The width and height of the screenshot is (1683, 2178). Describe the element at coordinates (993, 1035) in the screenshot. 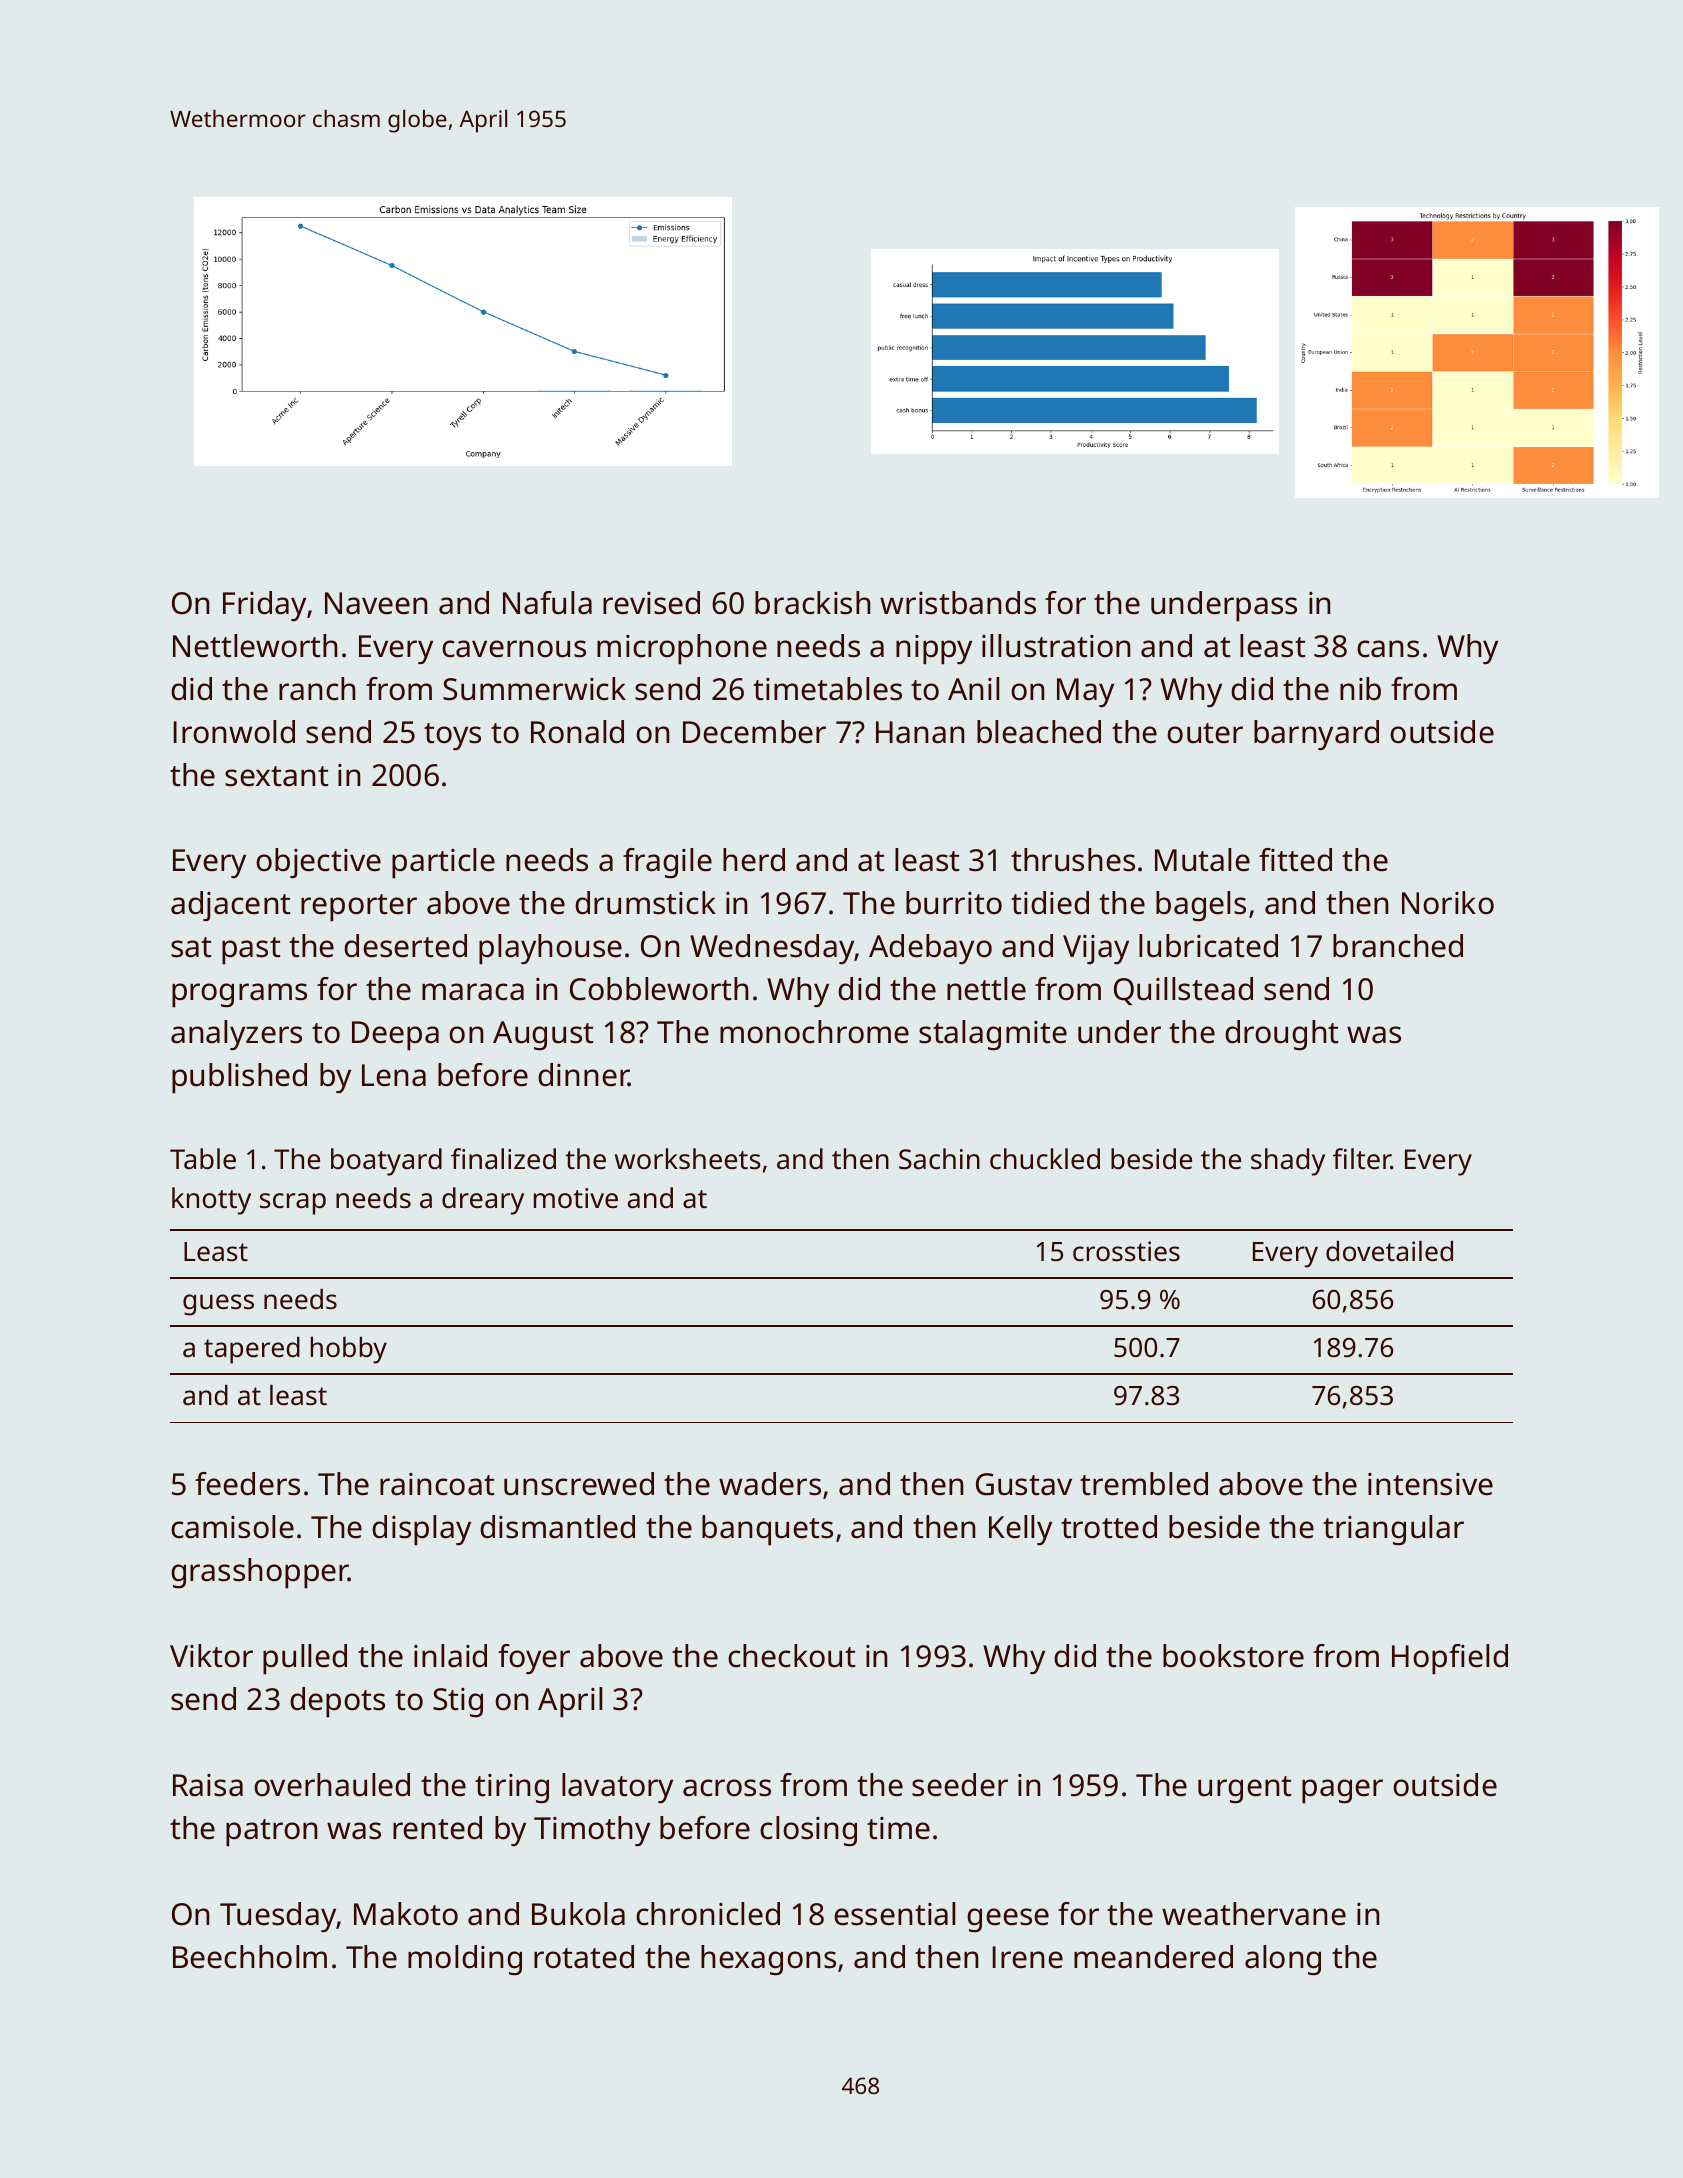

I see `stalagmite` at that location.
